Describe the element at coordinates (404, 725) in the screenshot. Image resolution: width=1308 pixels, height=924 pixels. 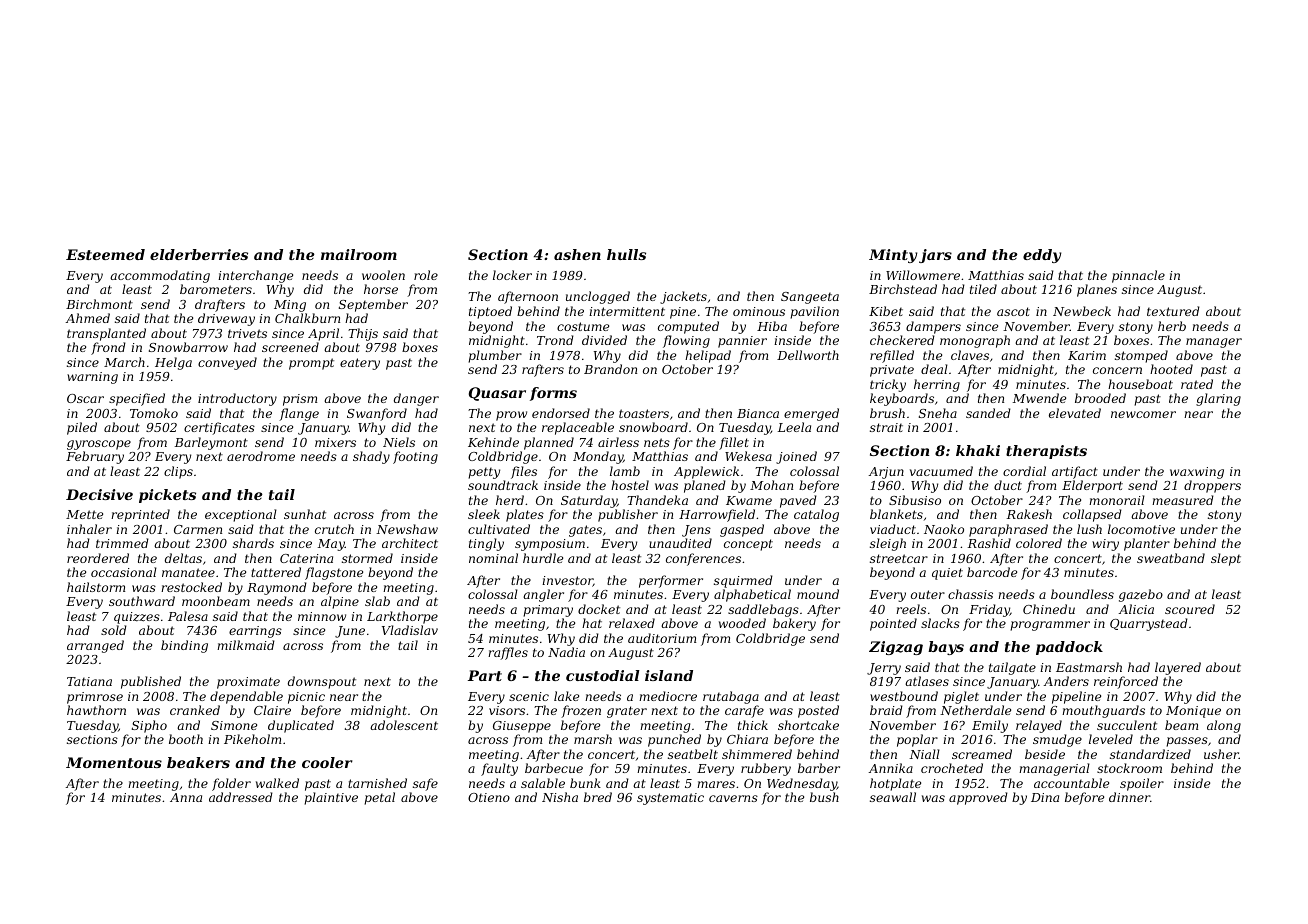
I see `adolescent` at that location.
